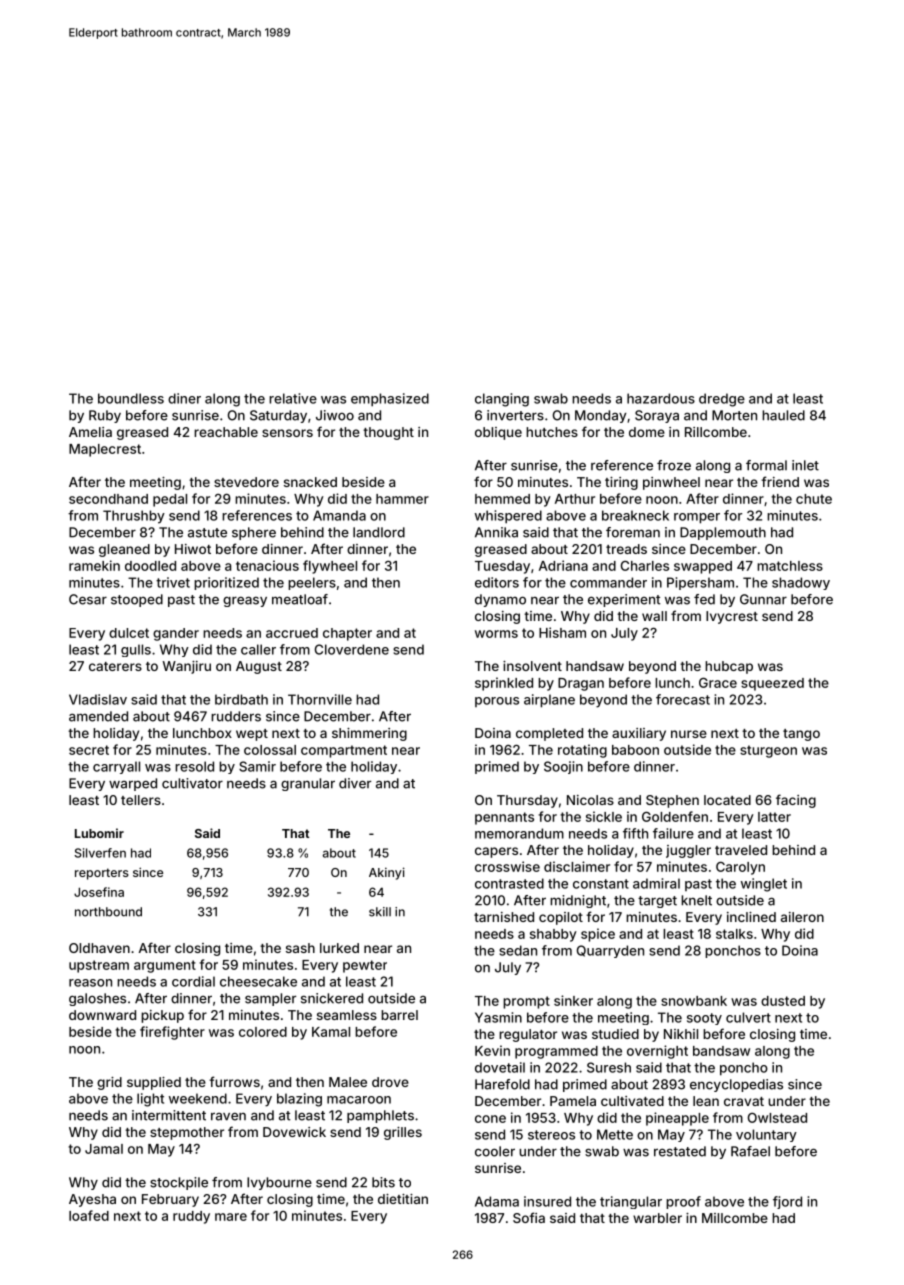 This page has height=1285, width=904. I want to click on prompt, so click(526, 1002).
